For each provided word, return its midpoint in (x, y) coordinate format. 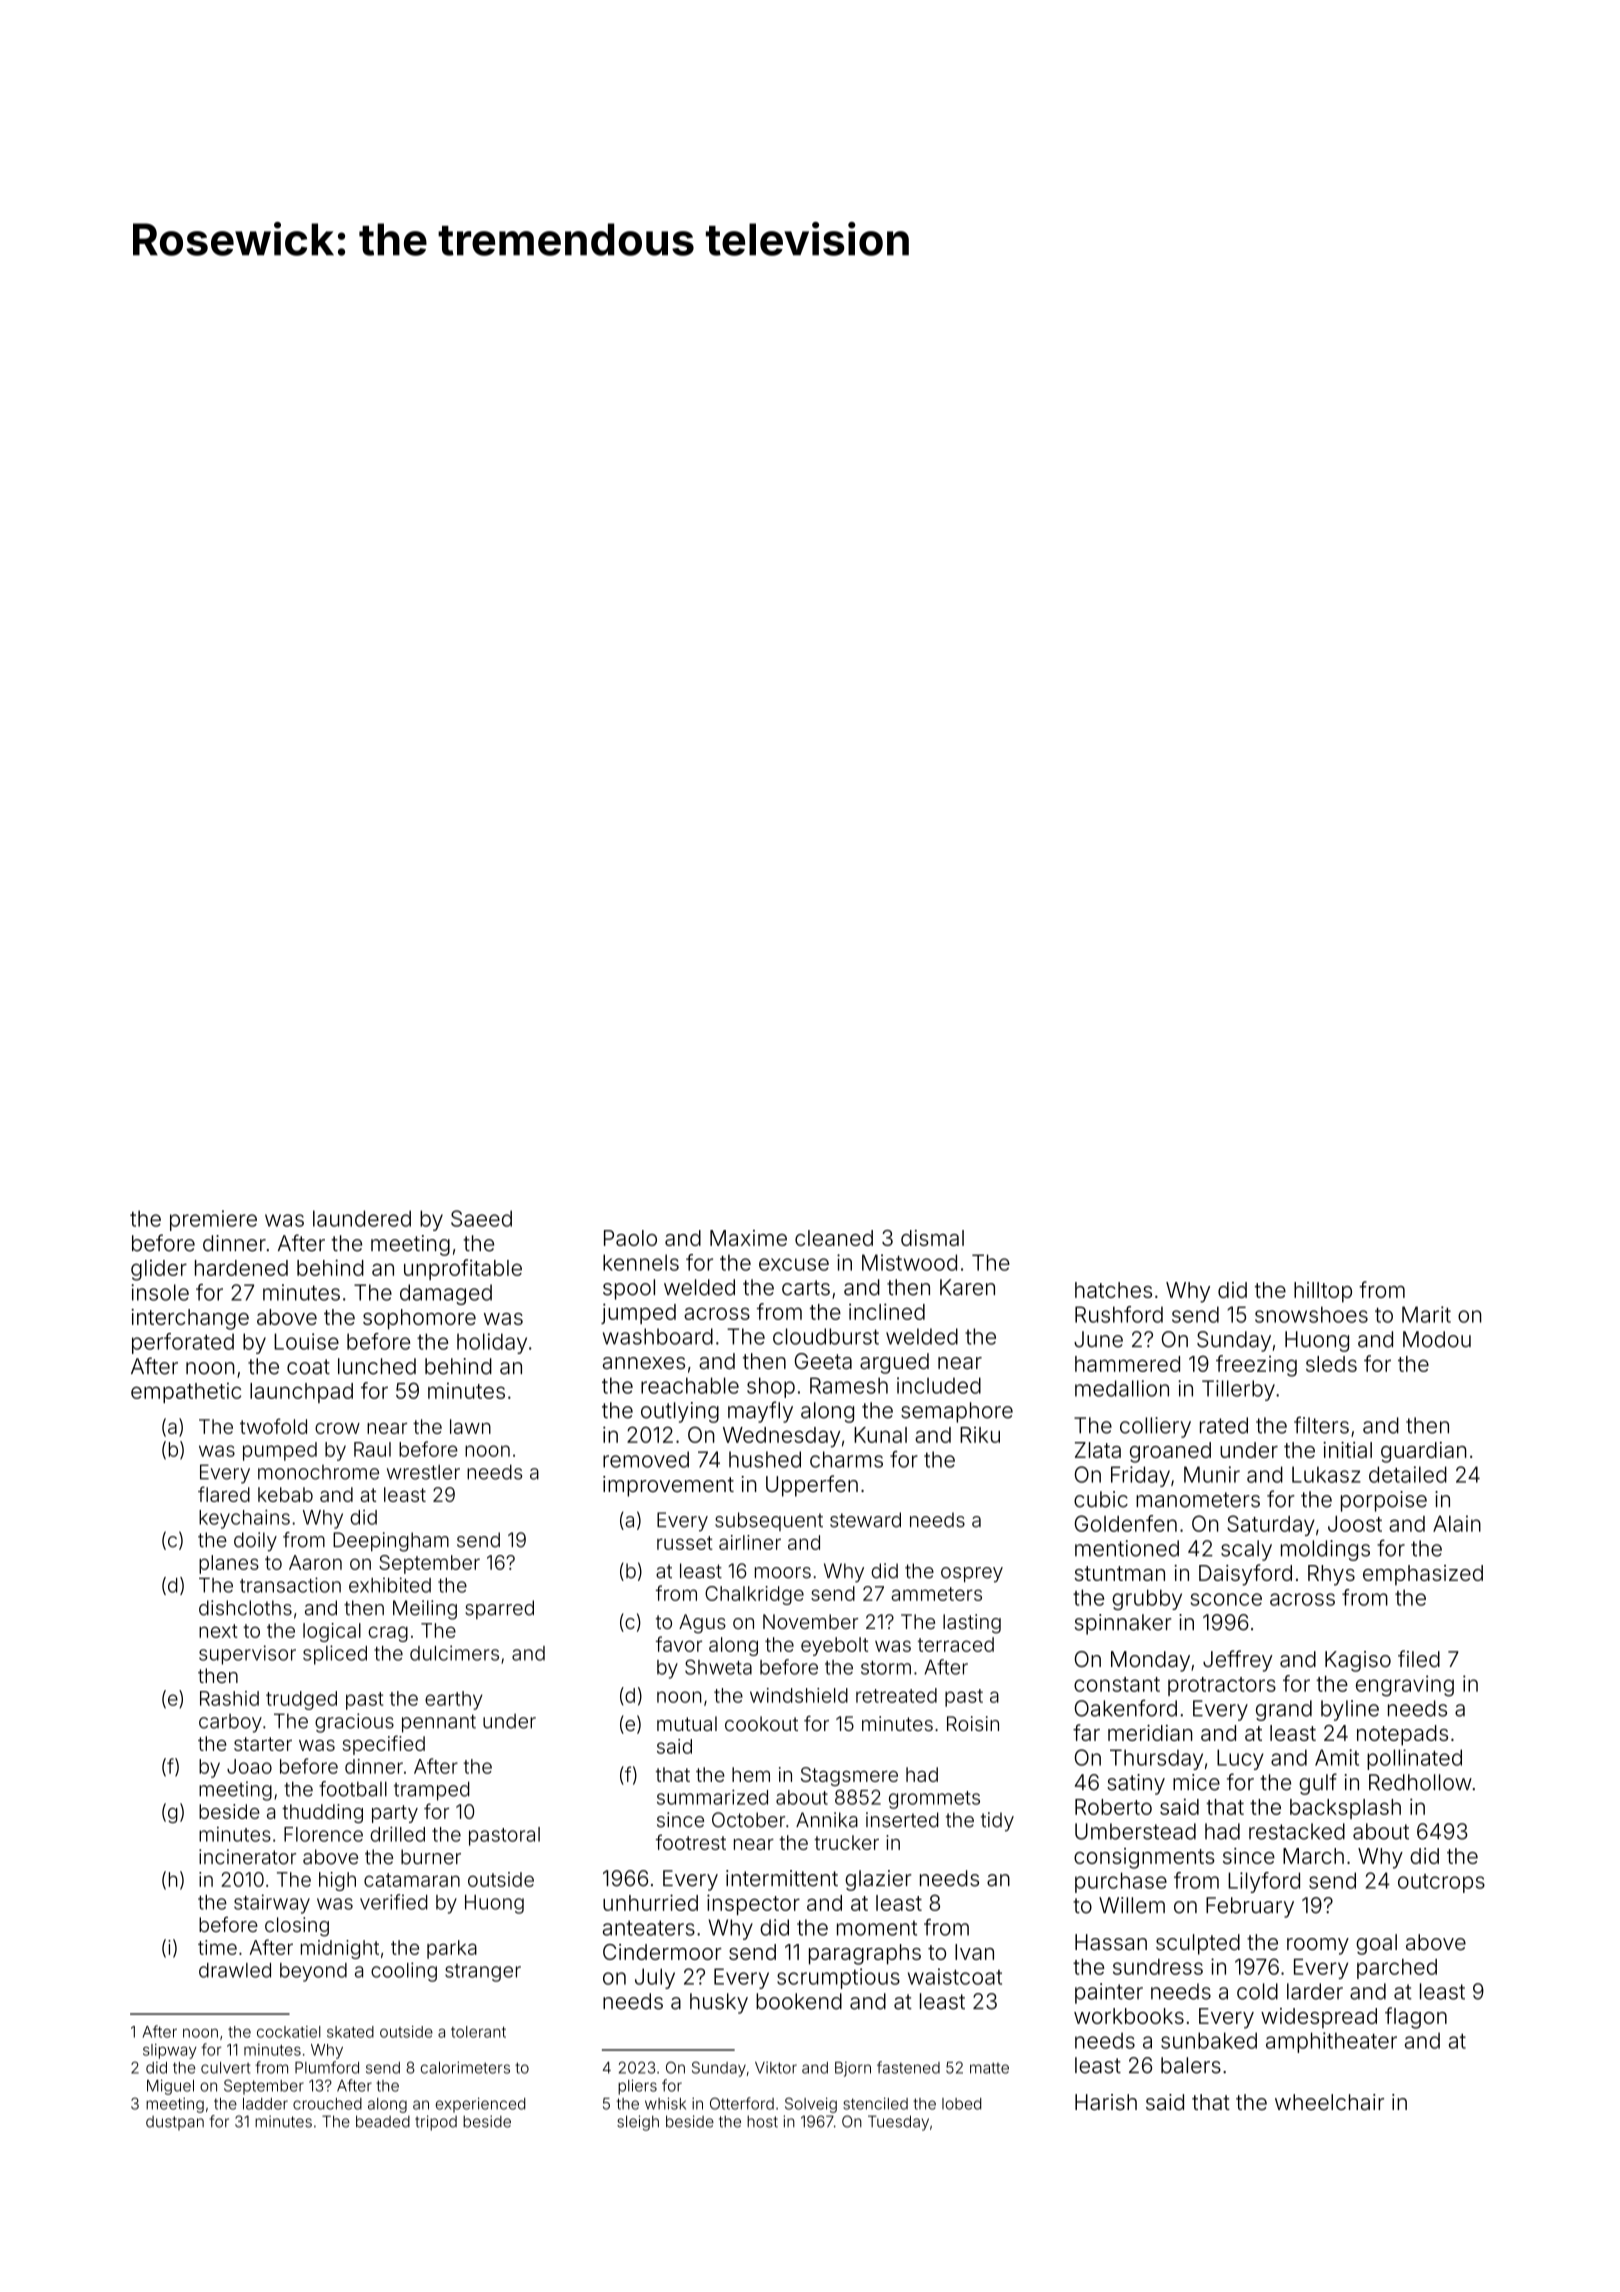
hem (751, 1774)
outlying (680, 1412)
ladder (265, 2104)
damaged (446, 1294)
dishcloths (245, 1608)
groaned (1170, 1452)
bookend (799, 2001)
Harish (1106, 2102)
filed (1419, 1658)
